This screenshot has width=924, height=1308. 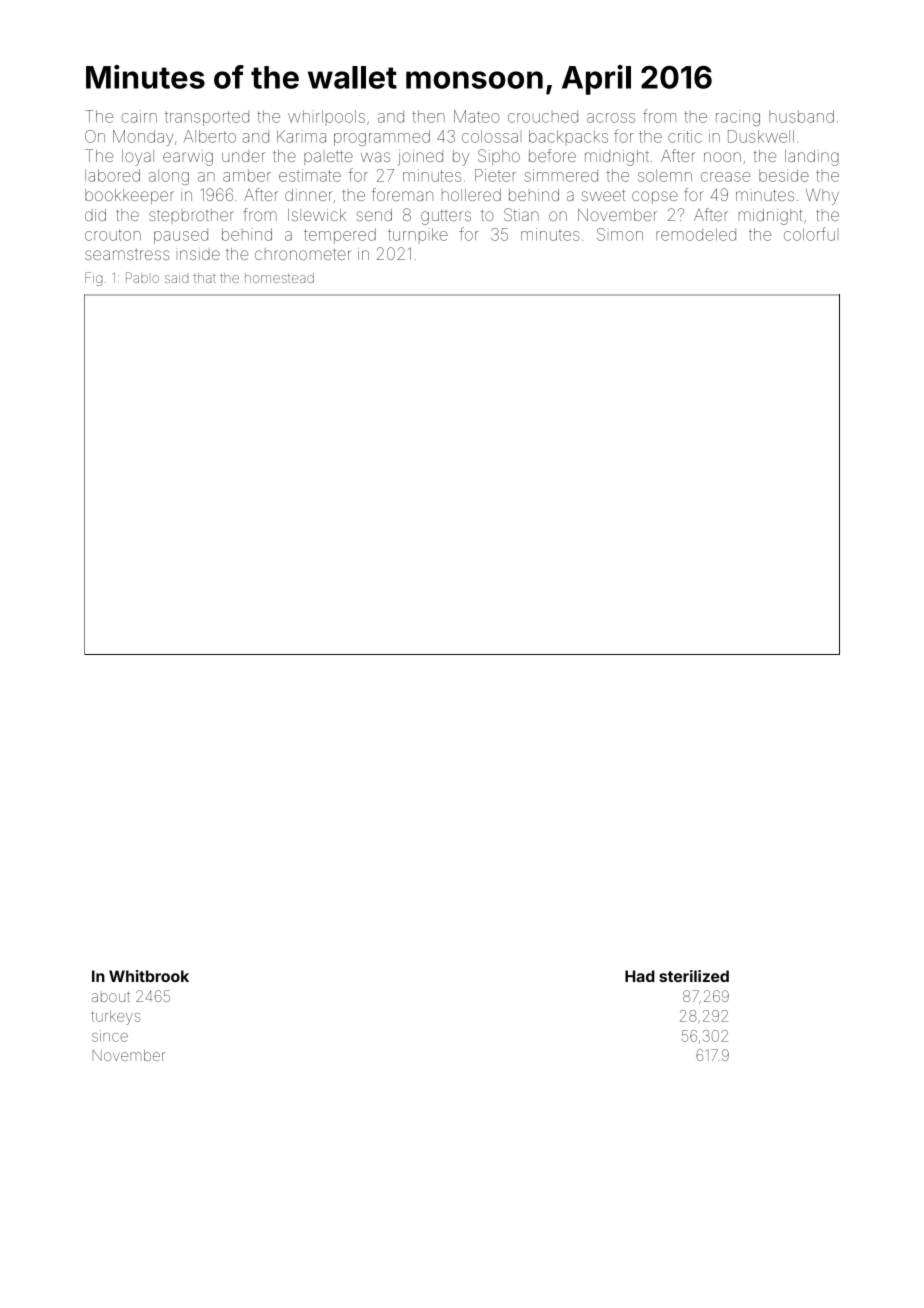 I want to click on Simon, so click(x=620, y=234).
